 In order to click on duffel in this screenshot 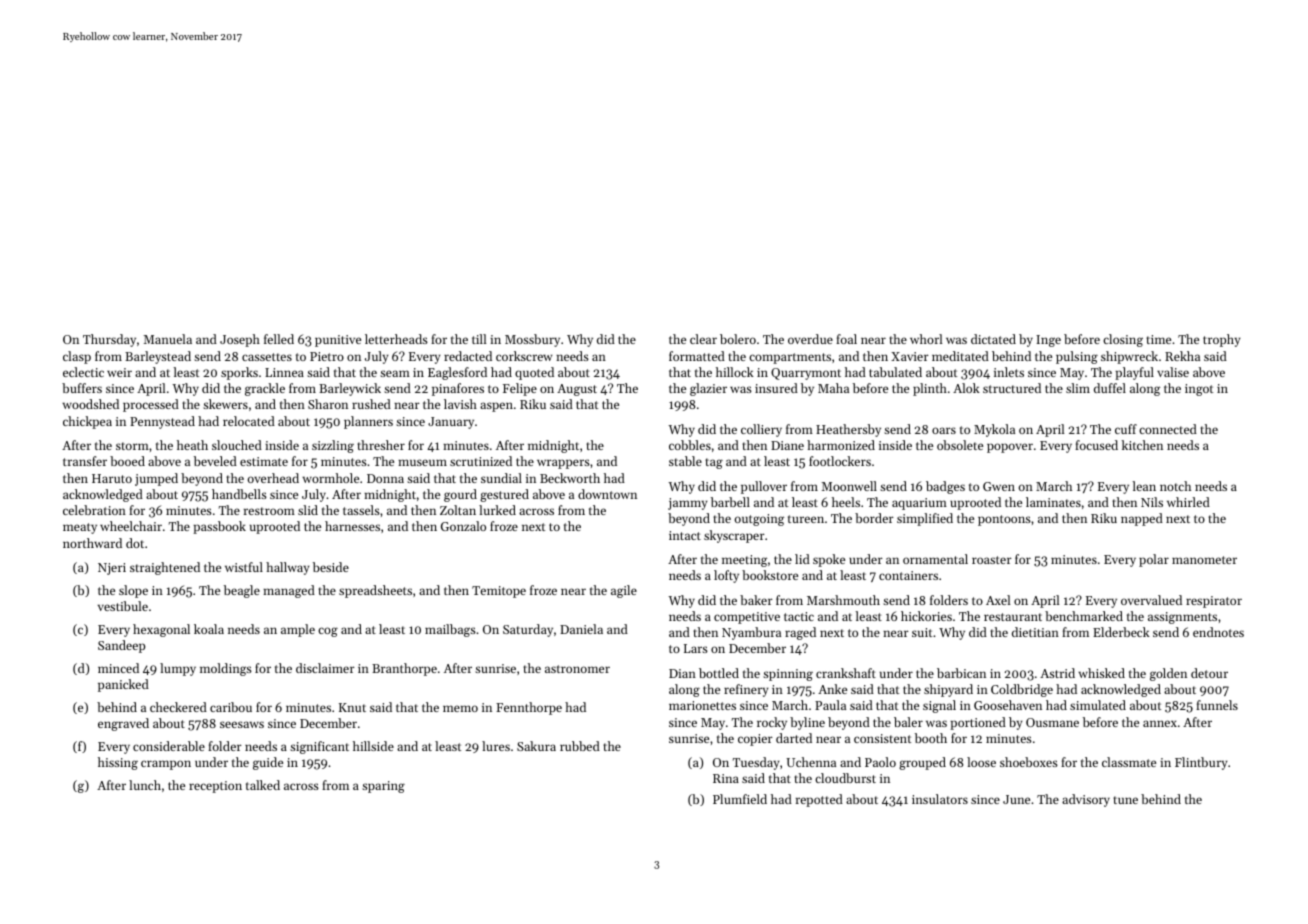, I will do `click(1110, 388)`.
